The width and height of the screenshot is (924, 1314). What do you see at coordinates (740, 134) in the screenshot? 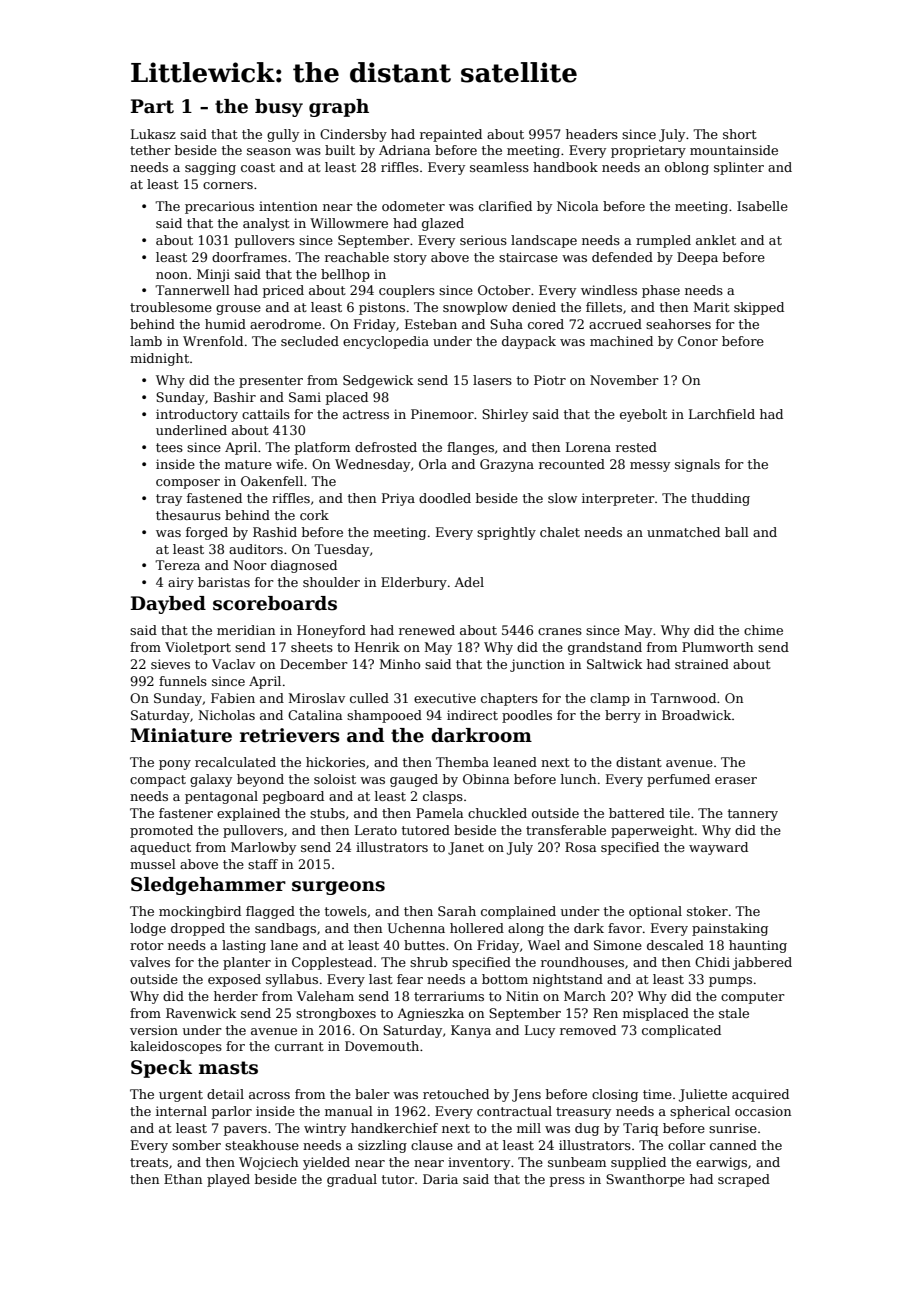
I see `short` at bounding box center [740, 134].
